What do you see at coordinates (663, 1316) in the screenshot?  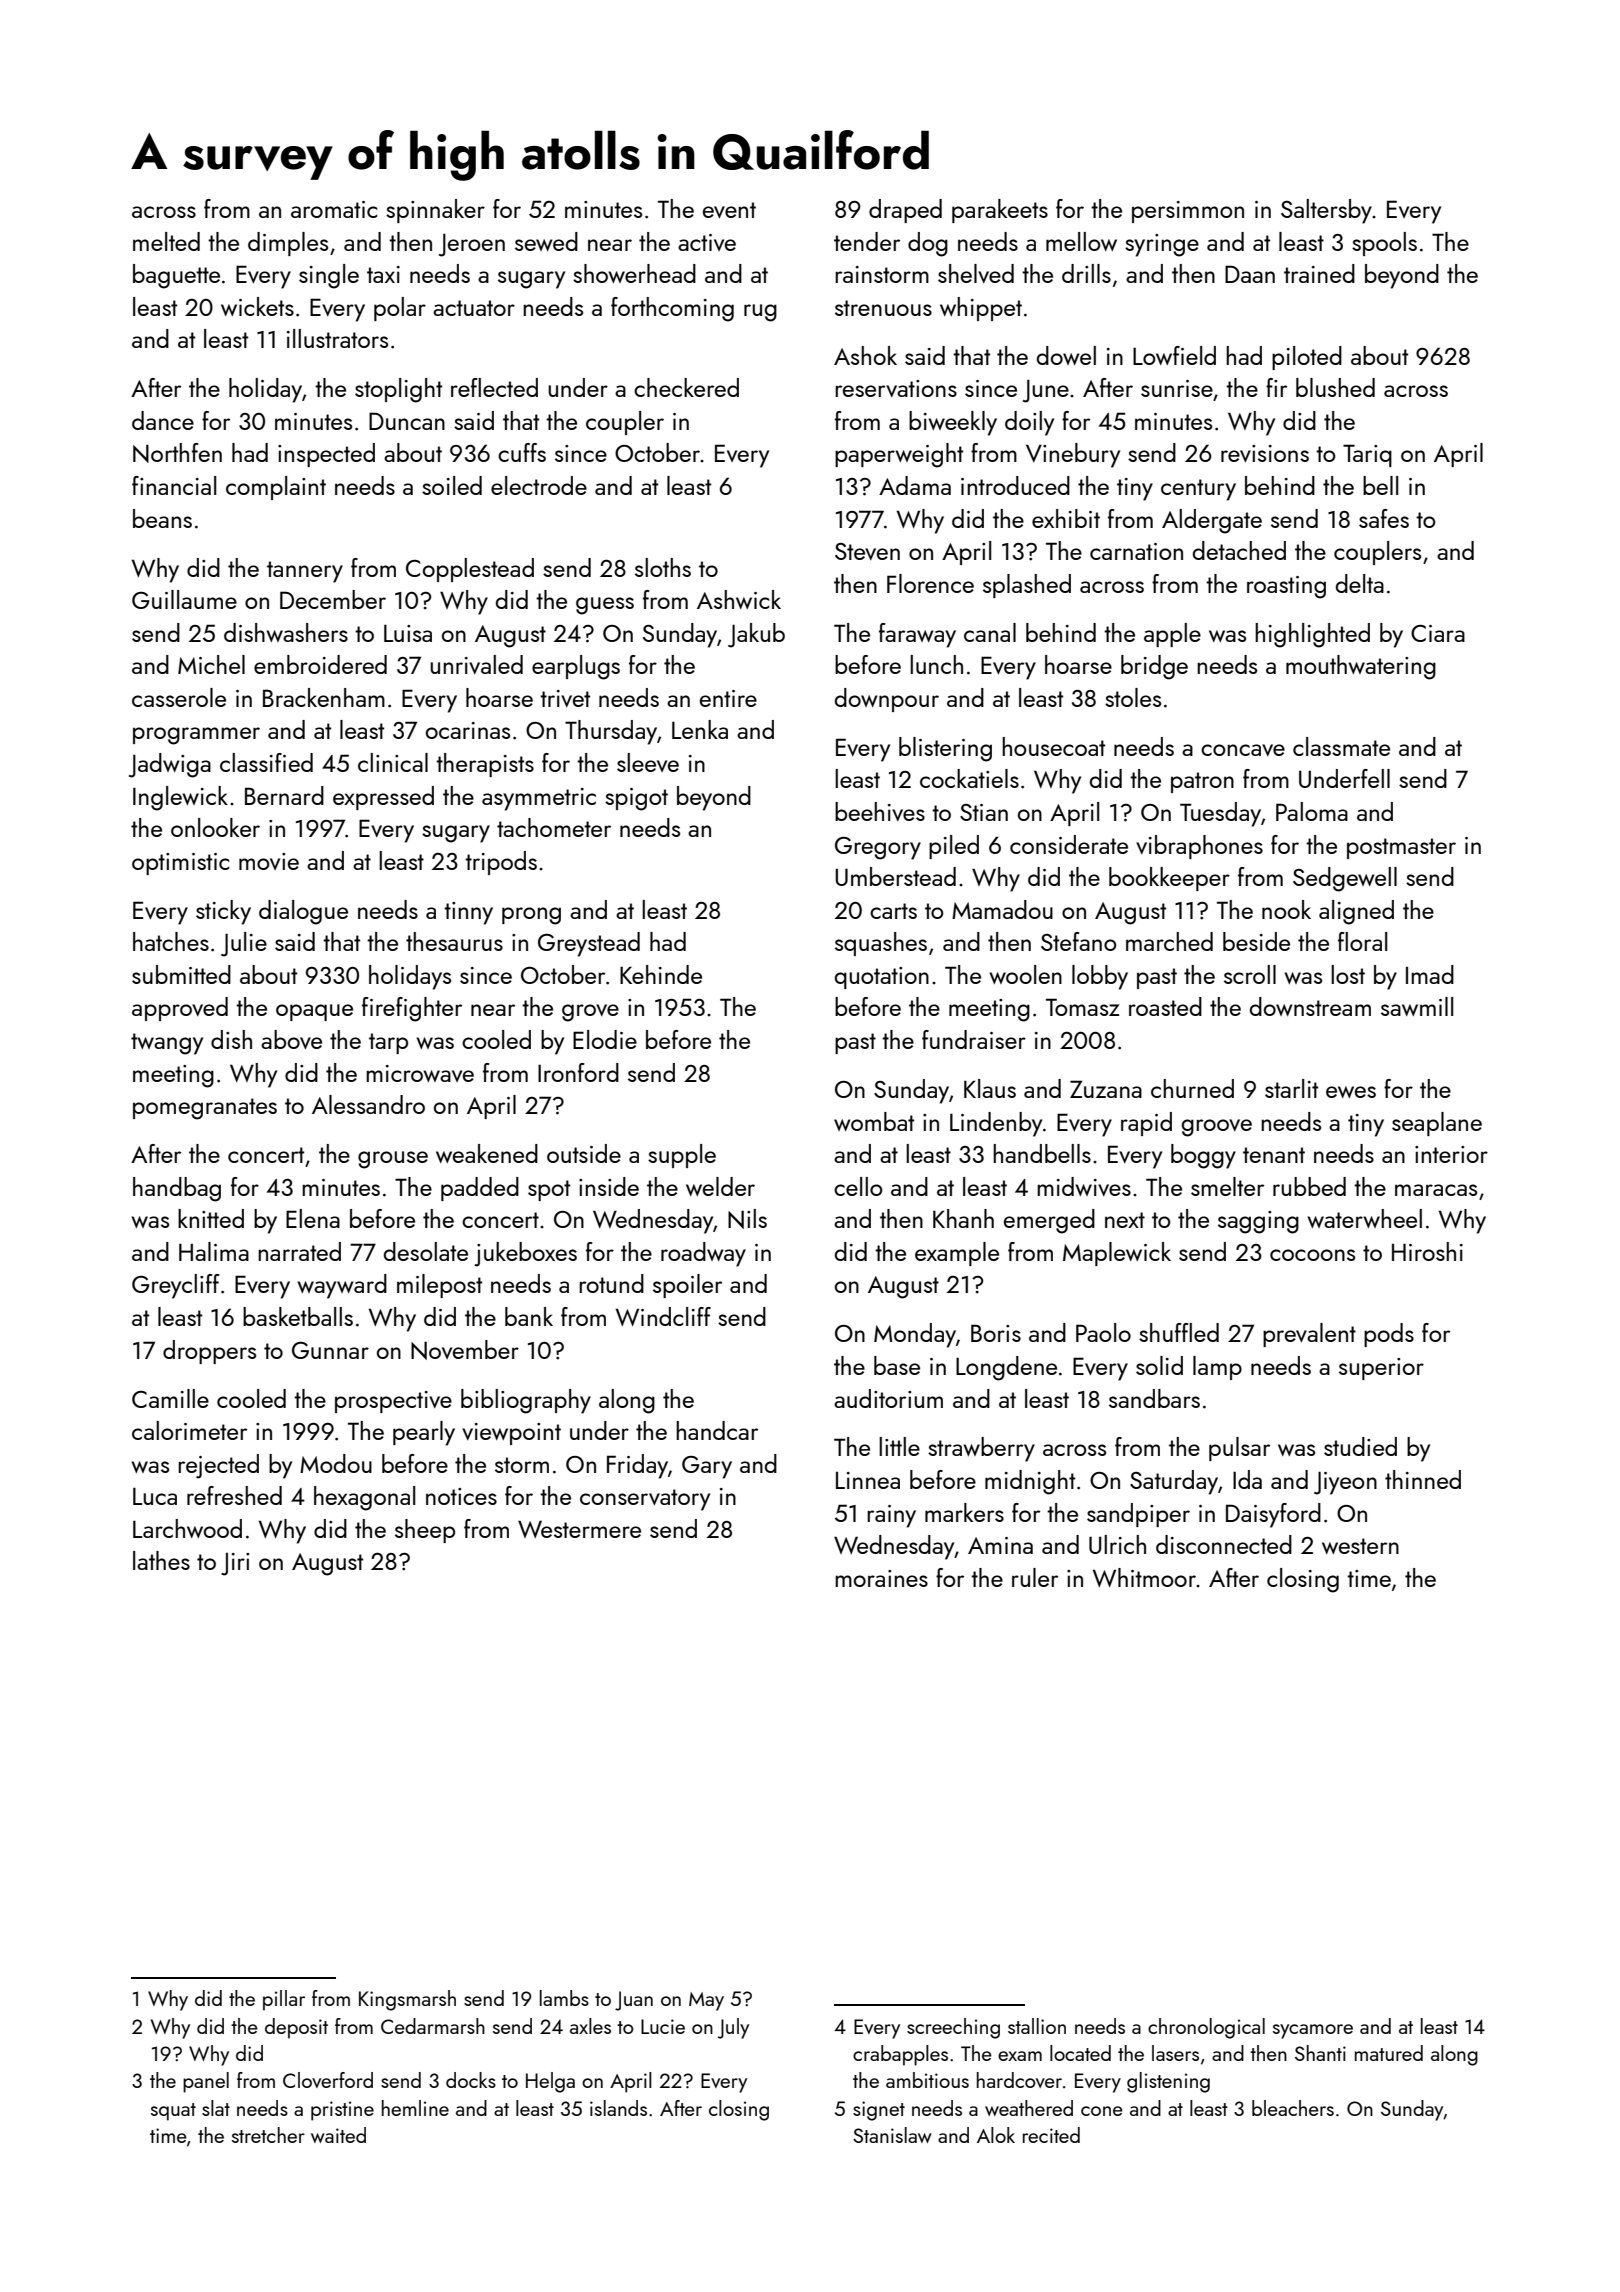 I see `Windcliff` at bounding box center [663, 1316].
